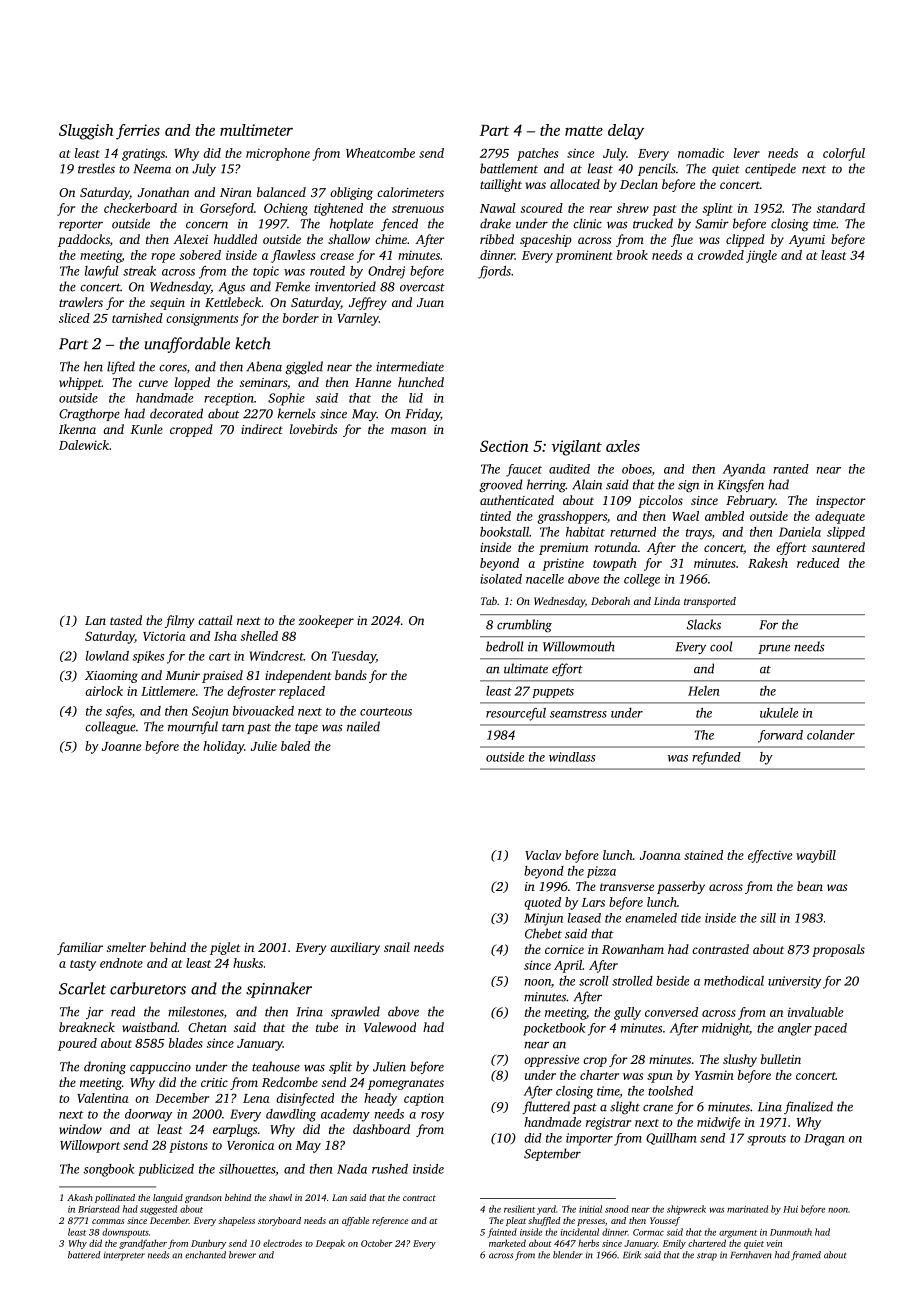 The height and width of the screenshot is (1308, 924). What do you see at coordinates (121, 963) in the screenshot?
I see `endnote` at bounding box center [121, 963].
